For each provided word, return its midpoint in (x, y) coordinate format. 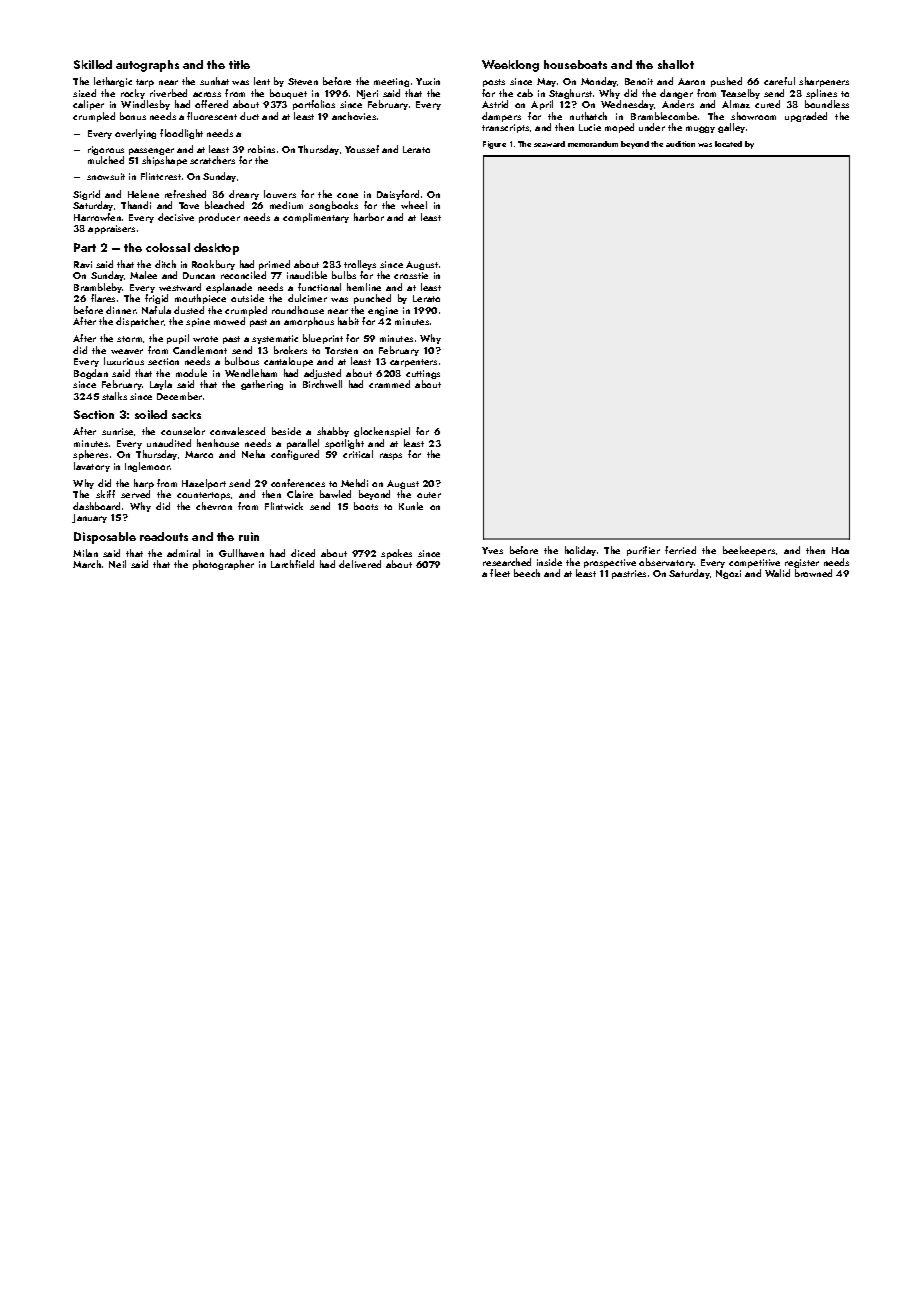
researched (507, 562)
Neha (253, 454)
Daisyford (398, 195)
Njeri (367, 94)
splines (821, 94)
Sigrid (86, 195)
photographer (223, 565)
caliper (88, 105)
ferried (680, 550)
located (728, 144)
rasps (391, 456)
